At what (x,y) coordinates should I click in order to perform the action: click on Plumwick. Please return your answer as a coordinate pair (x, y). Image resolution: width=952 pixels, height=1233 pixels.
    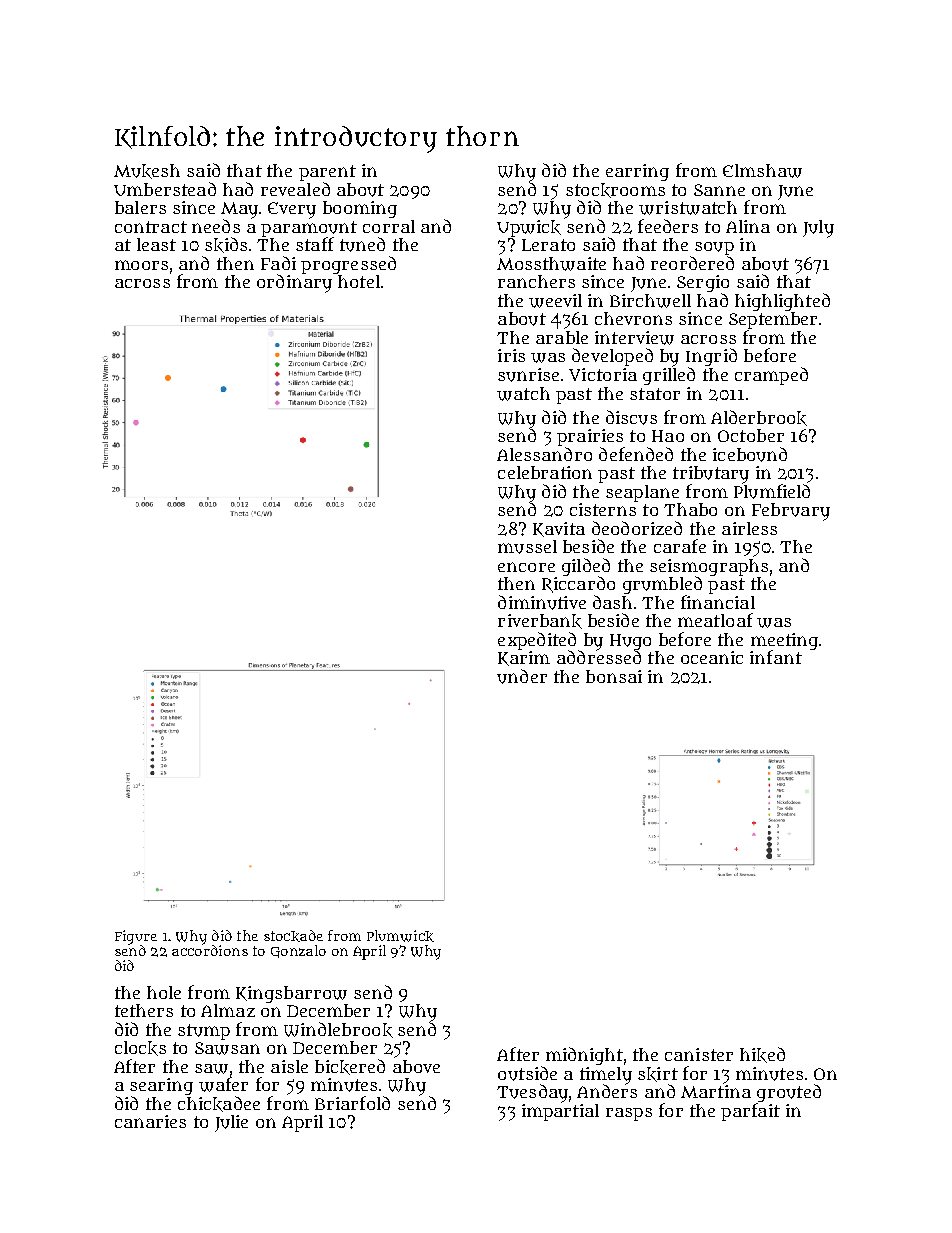
    Looking at the image, I should click on (400, 936).
